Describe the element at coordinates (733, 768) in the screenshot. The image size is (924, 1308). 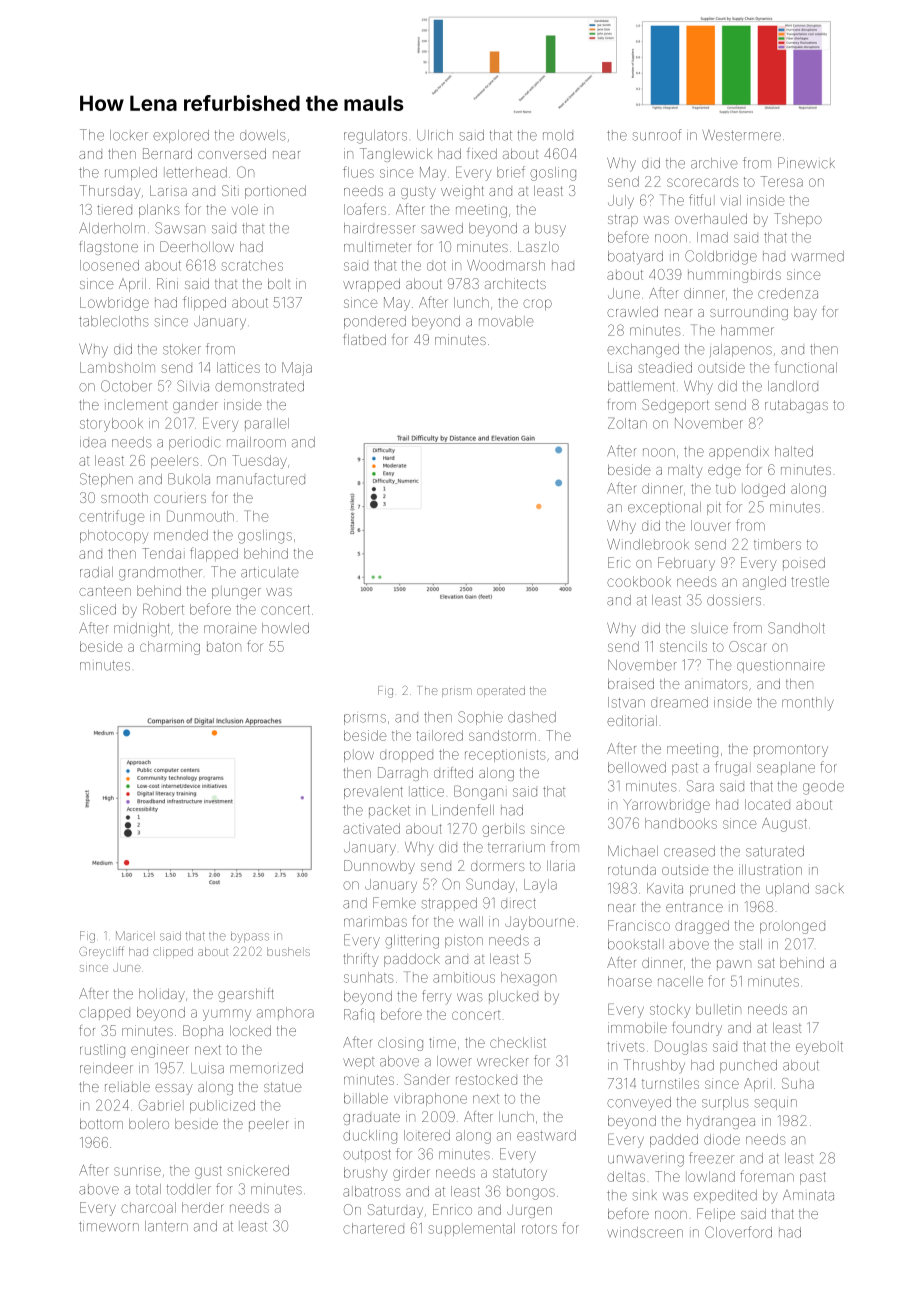
I see `frugal` at that location.
